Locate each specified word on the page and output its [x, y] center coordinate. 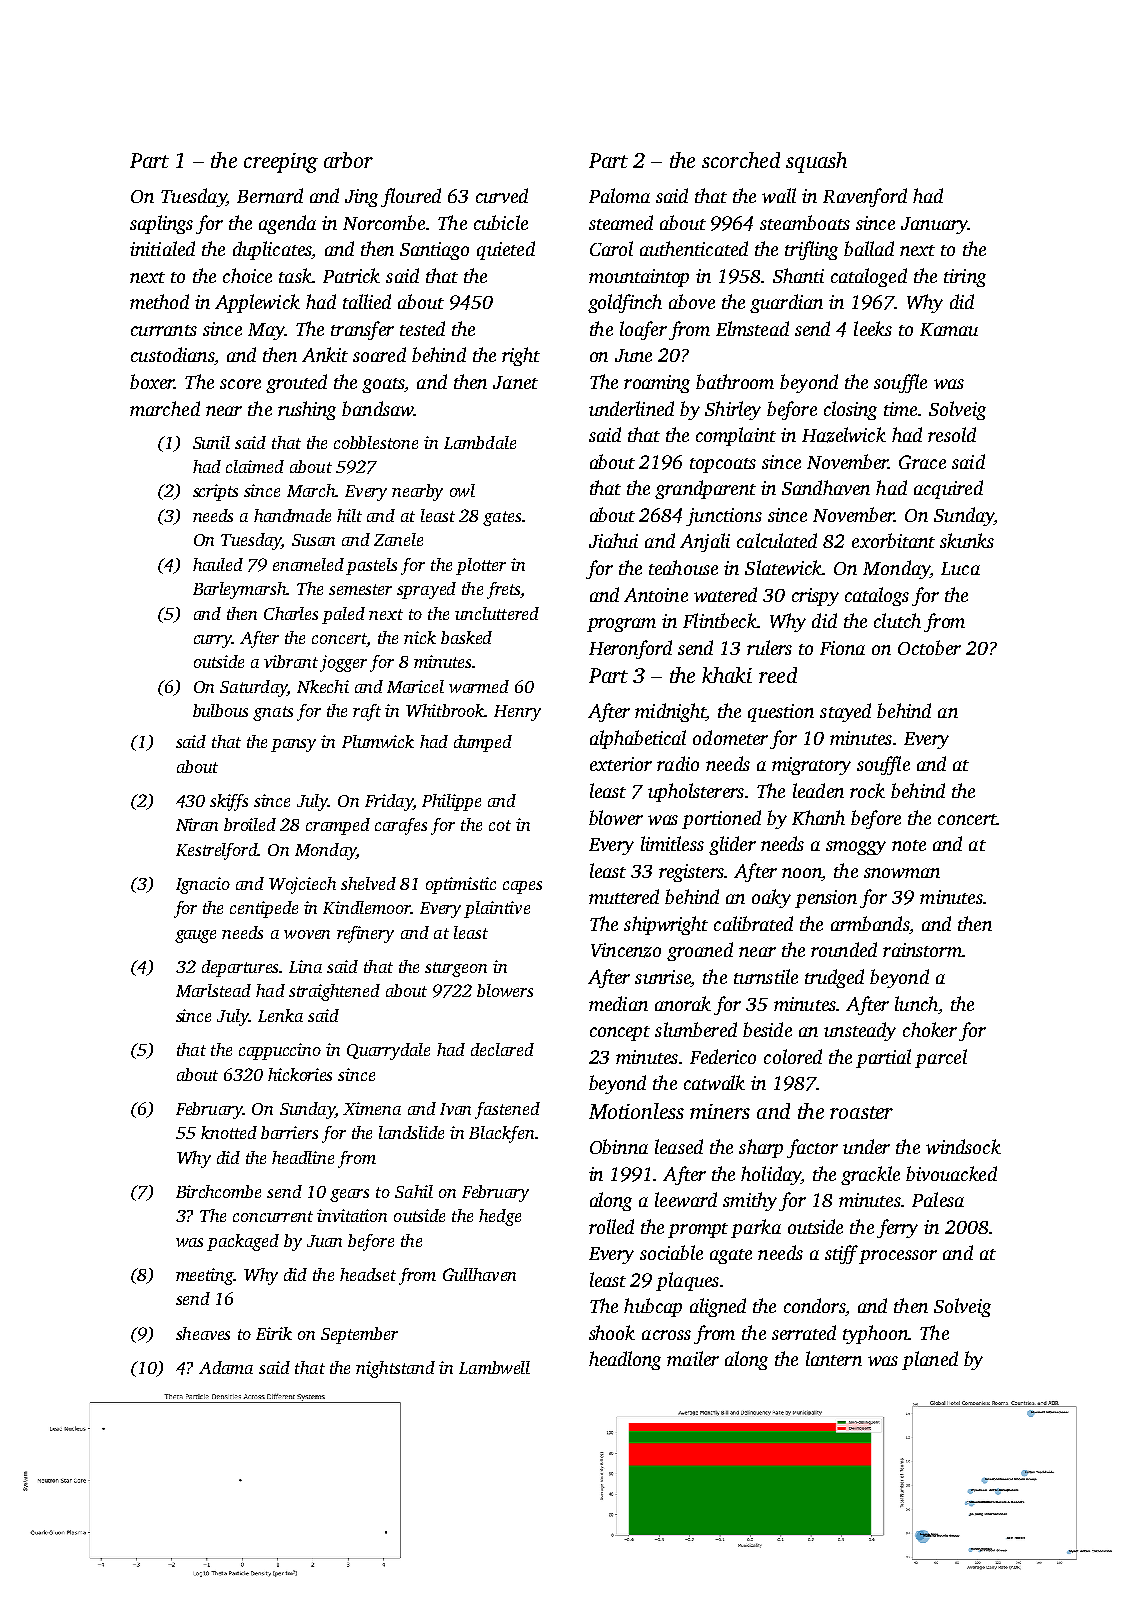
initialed [162, 248]
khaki [727, 675]
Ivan [455, 1109]
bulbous [220, 710]
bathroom [735, 381]
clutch [897, 620]
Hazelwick [844, 435]
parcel [941, 1058]
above [692, 301]
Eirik [274, 1333]
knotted [229, 1132]
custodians [172, 354]
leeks [873, 328]
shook [612, 1332]
